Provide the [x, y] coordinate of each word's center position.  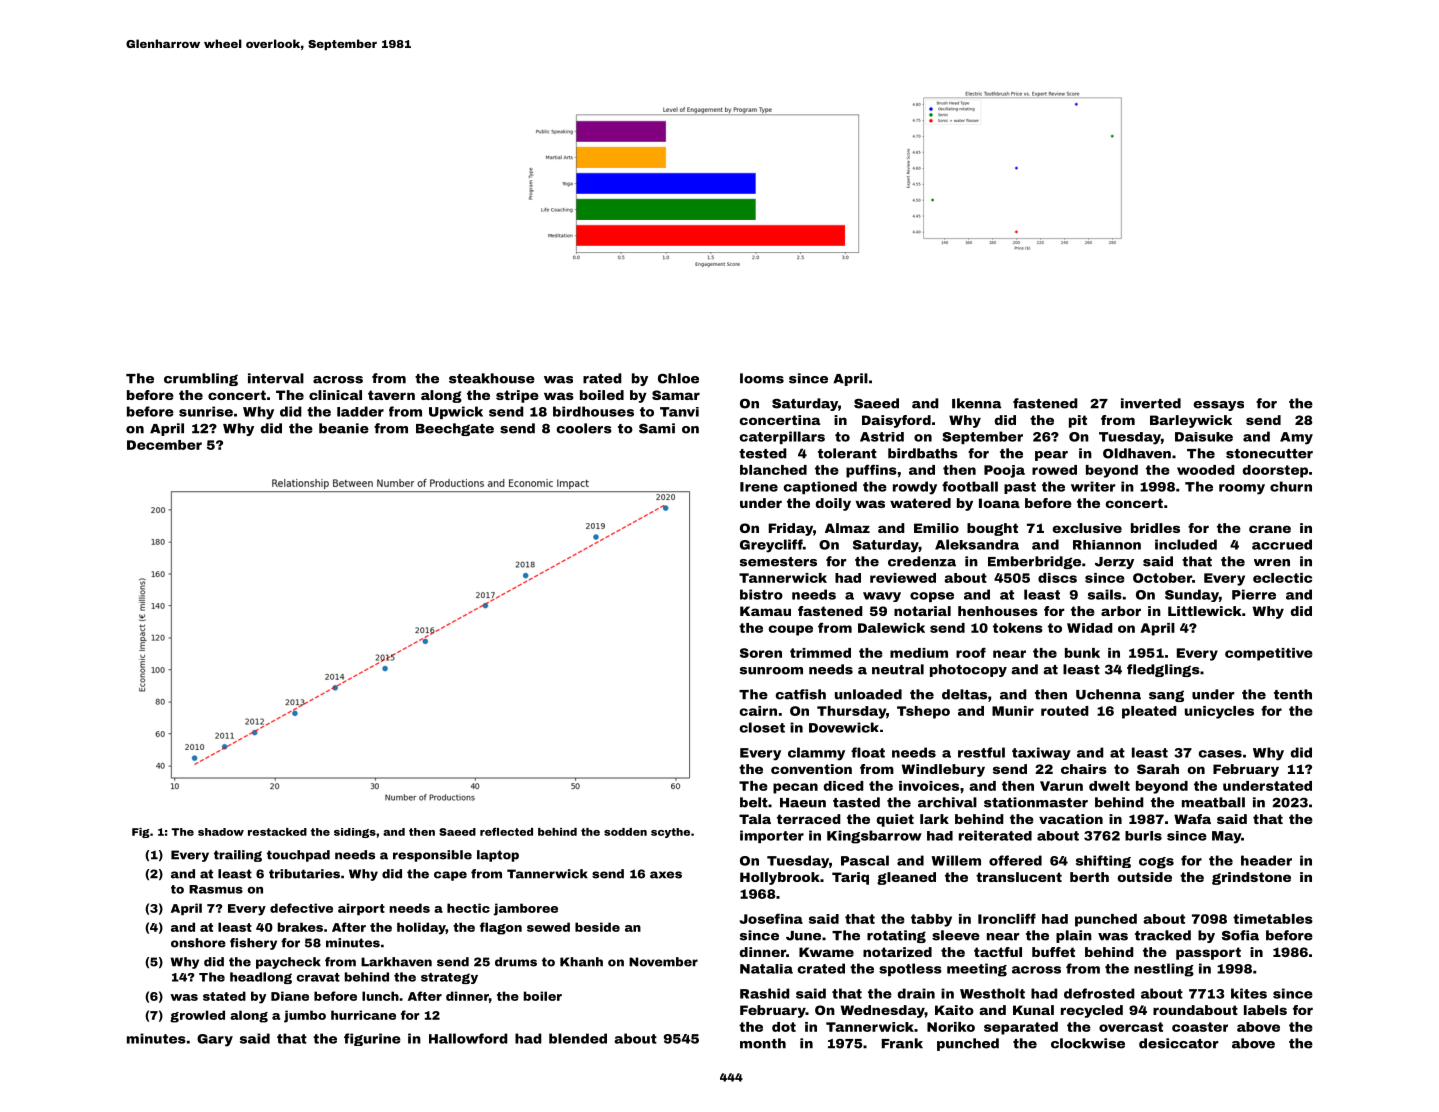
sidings [355, 833]
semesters [778, 562]
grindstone [1251, 878]
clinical [335, 395]
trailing [238, 856]
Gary [215, 1040]
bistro [761, 594]
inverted [1151, 403]
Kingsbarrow [874, 837]
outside [1145, 877]
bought [992, 529]
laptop [498, 856]
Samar [676, 395]
